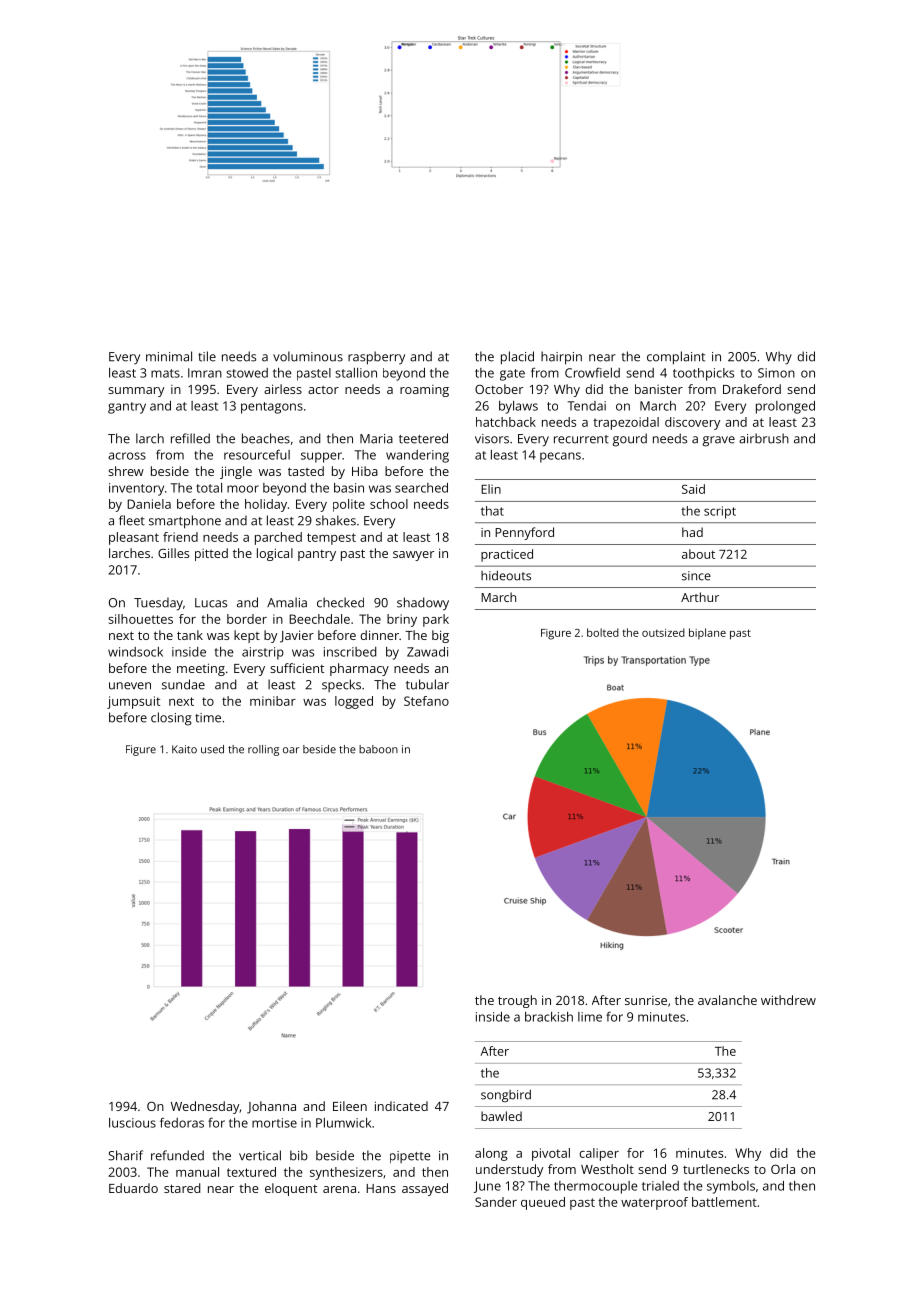 The width and height of the image is (924, 1308). I want to click on trough, so click(517, 1001).
